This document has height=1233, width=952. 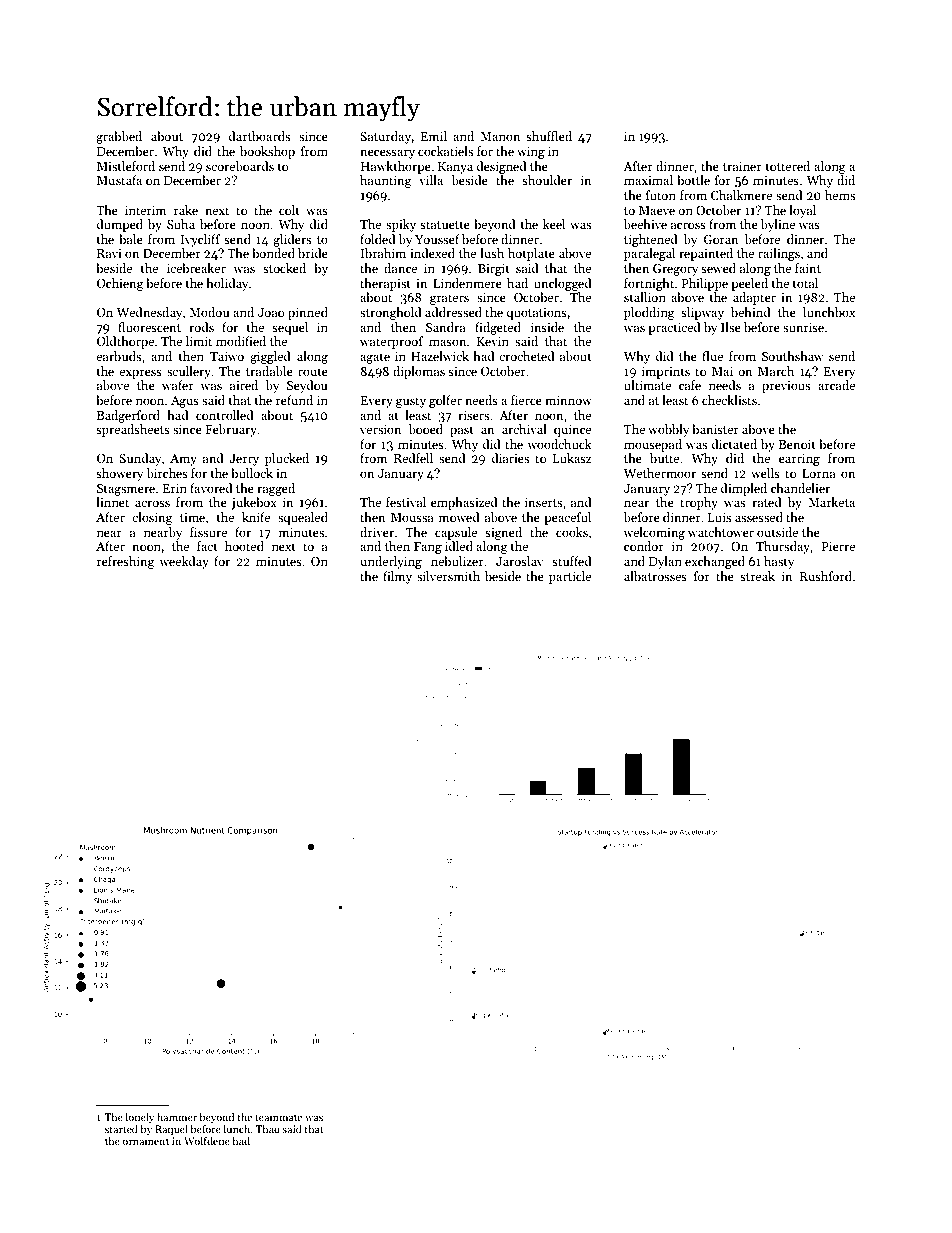 I want to click on unclogged, so click(x=563, y=284).
